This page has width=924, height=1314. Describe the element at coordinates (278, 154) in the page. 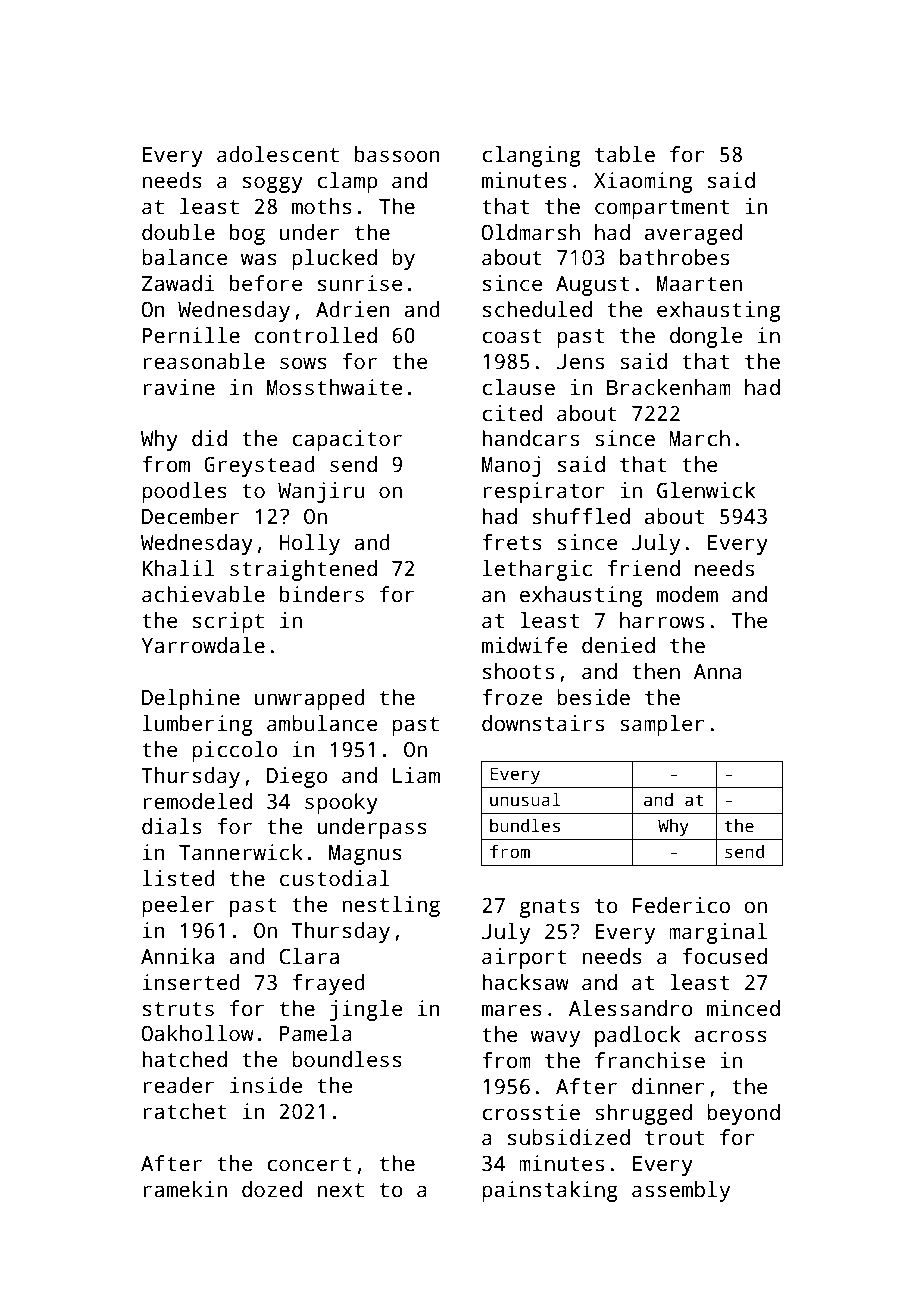

I see `adolescent` at that location.
